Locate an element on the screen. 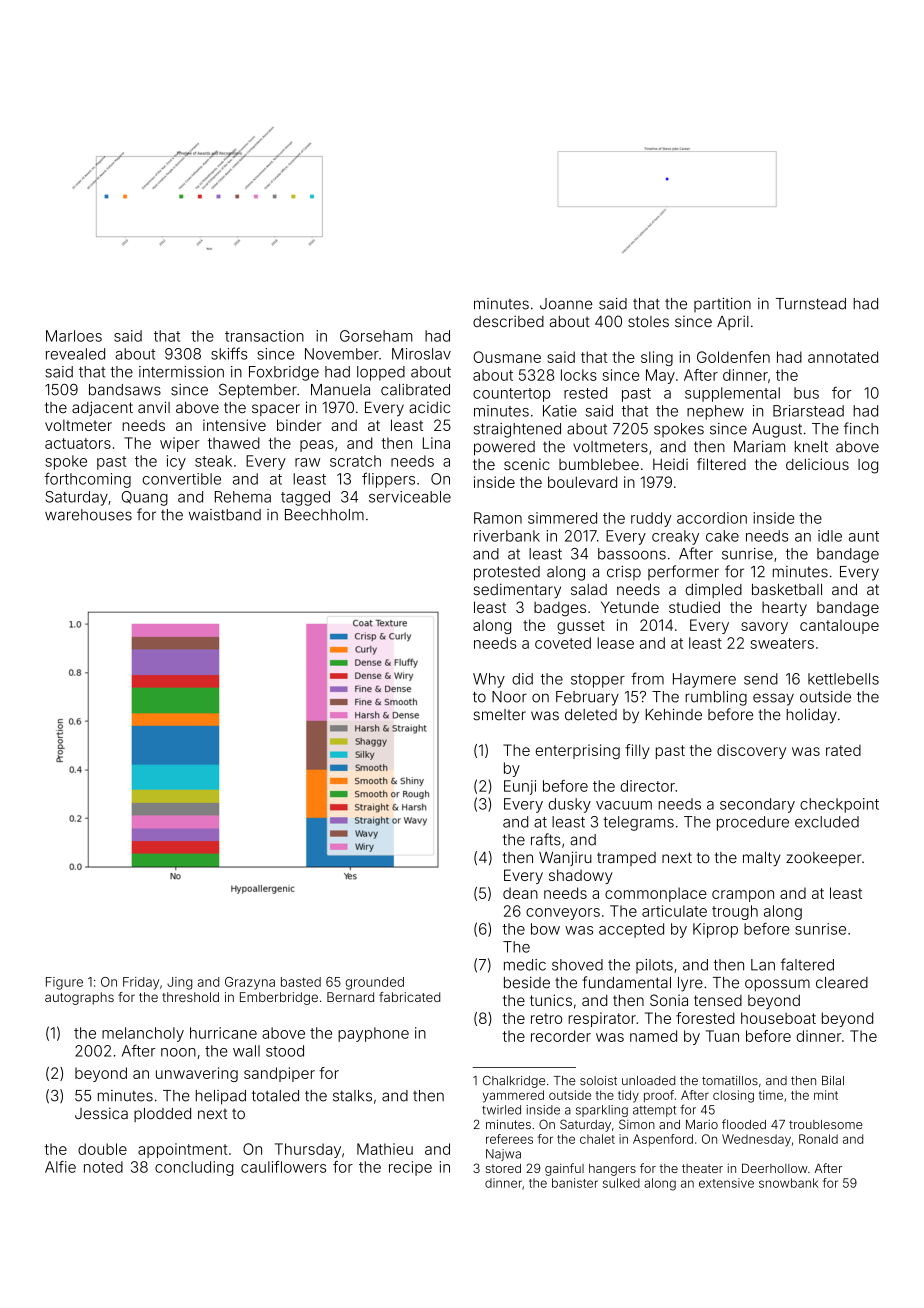 This screenshot has height=1308, width=924. totaled is located at coordinates (275, 1096).
